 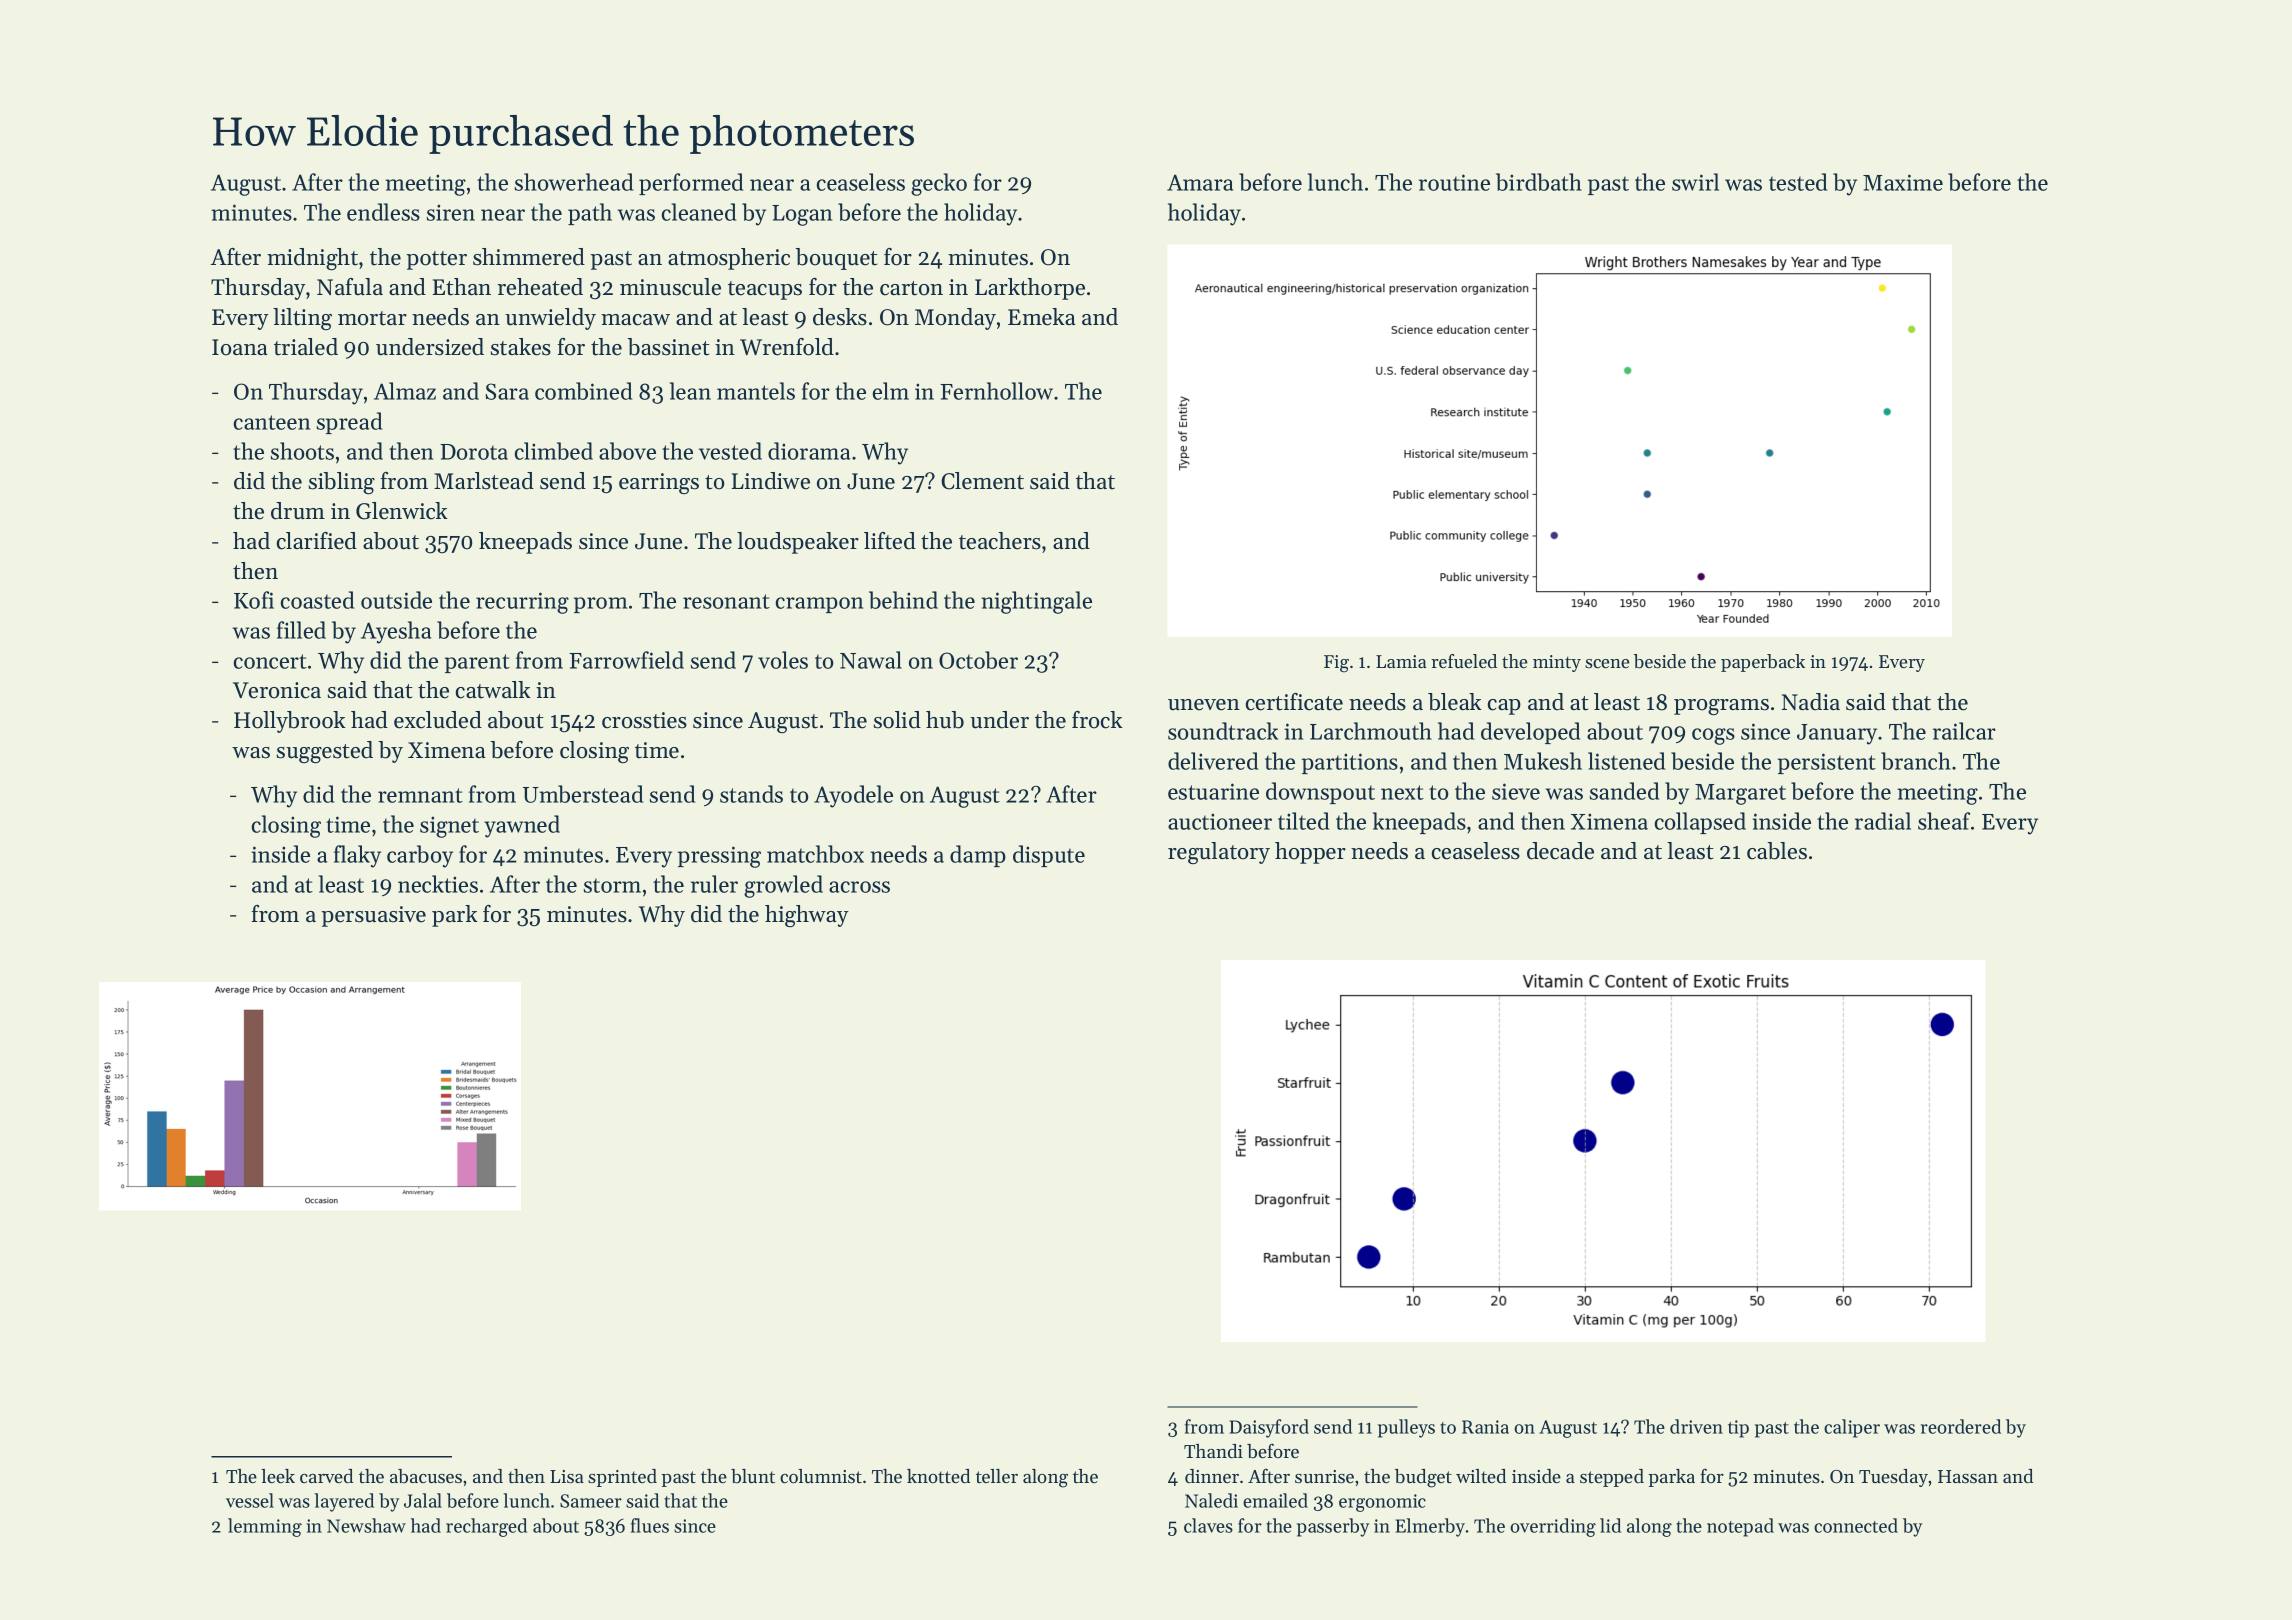 I want to click on birdbath, so click(x=1539, y=182).
